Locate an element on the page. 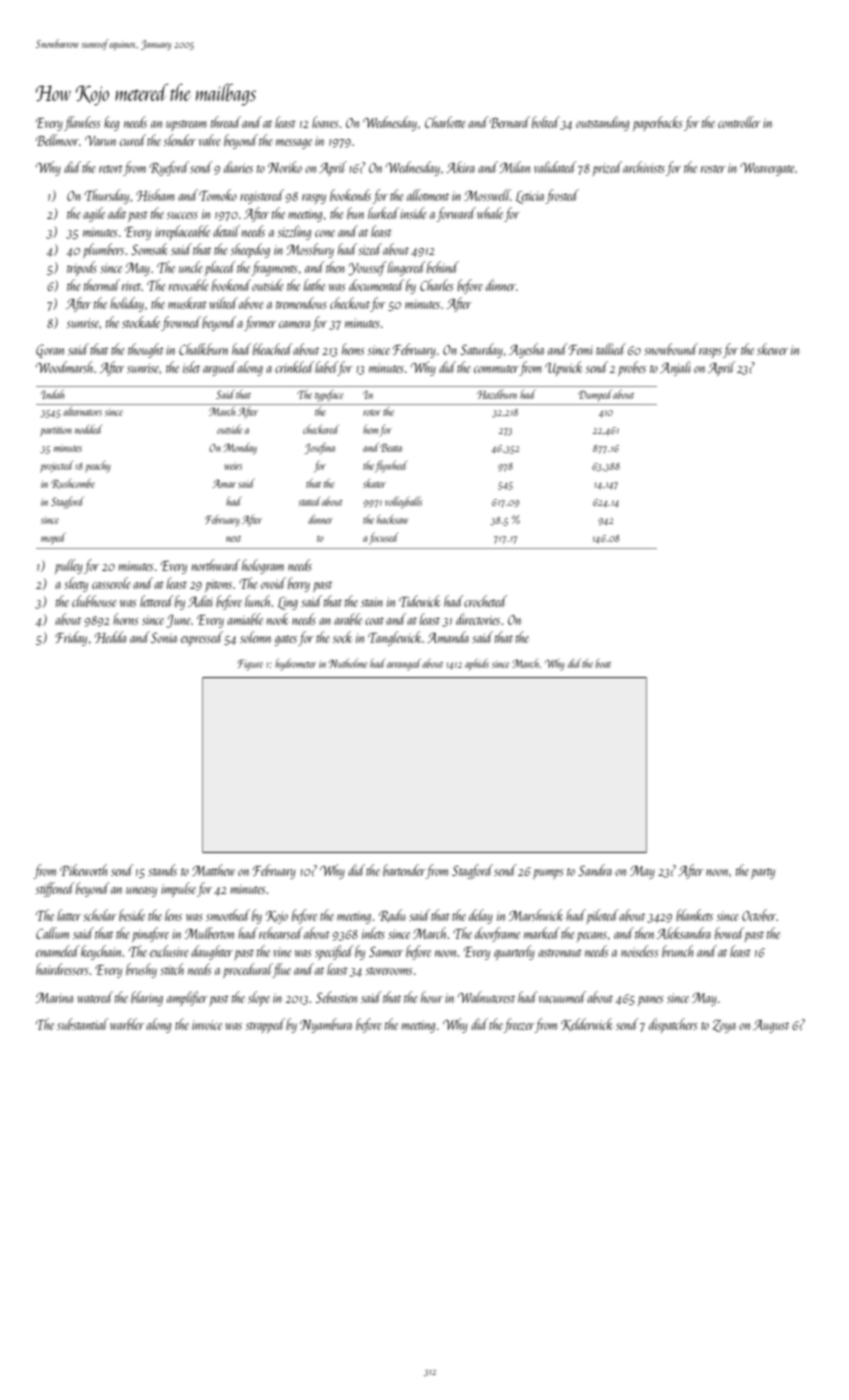 The width and height of the image is (849, 1400). boat is located at coordinates (603, 663).
